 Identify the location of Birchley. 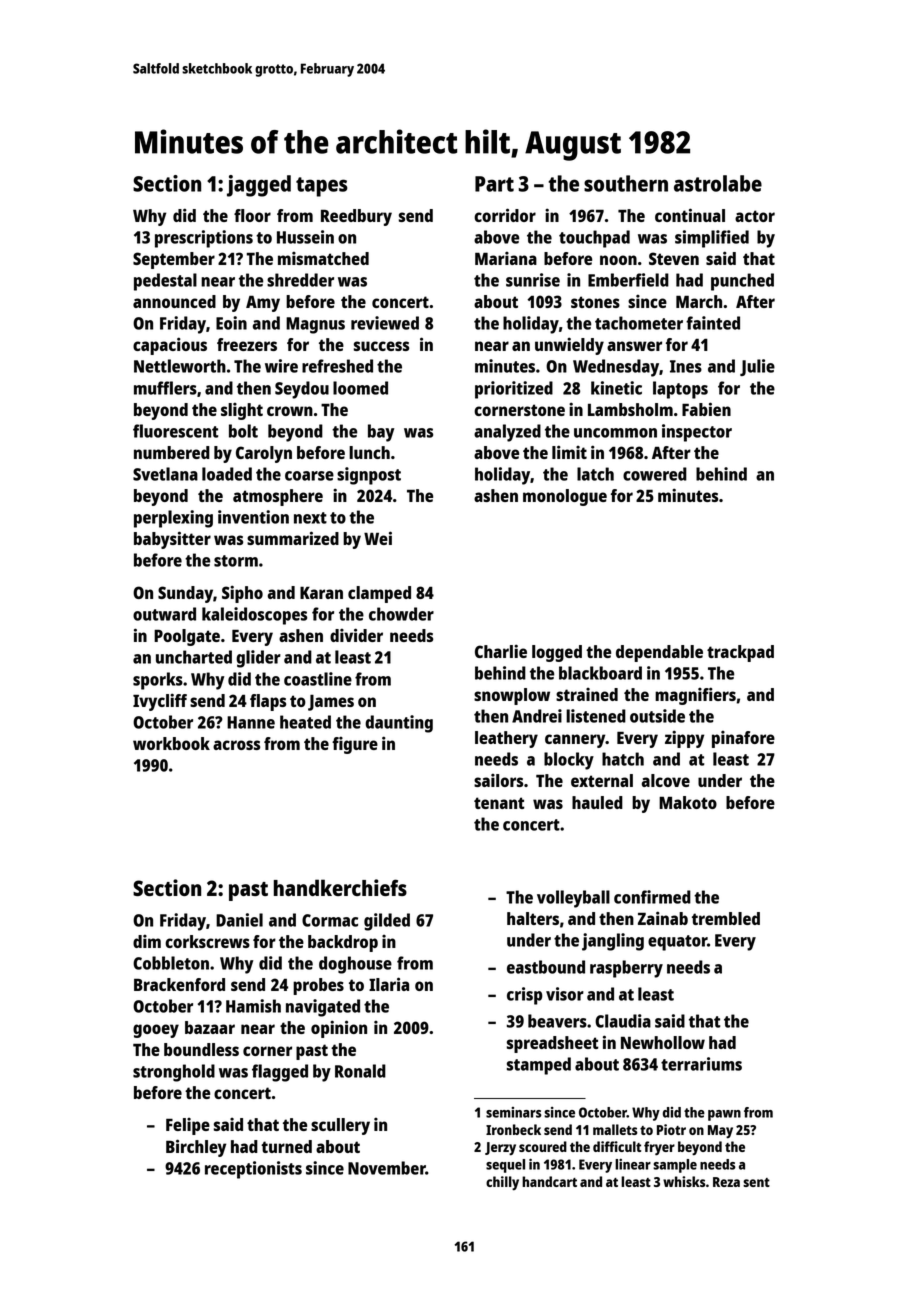
(196, 1148).
